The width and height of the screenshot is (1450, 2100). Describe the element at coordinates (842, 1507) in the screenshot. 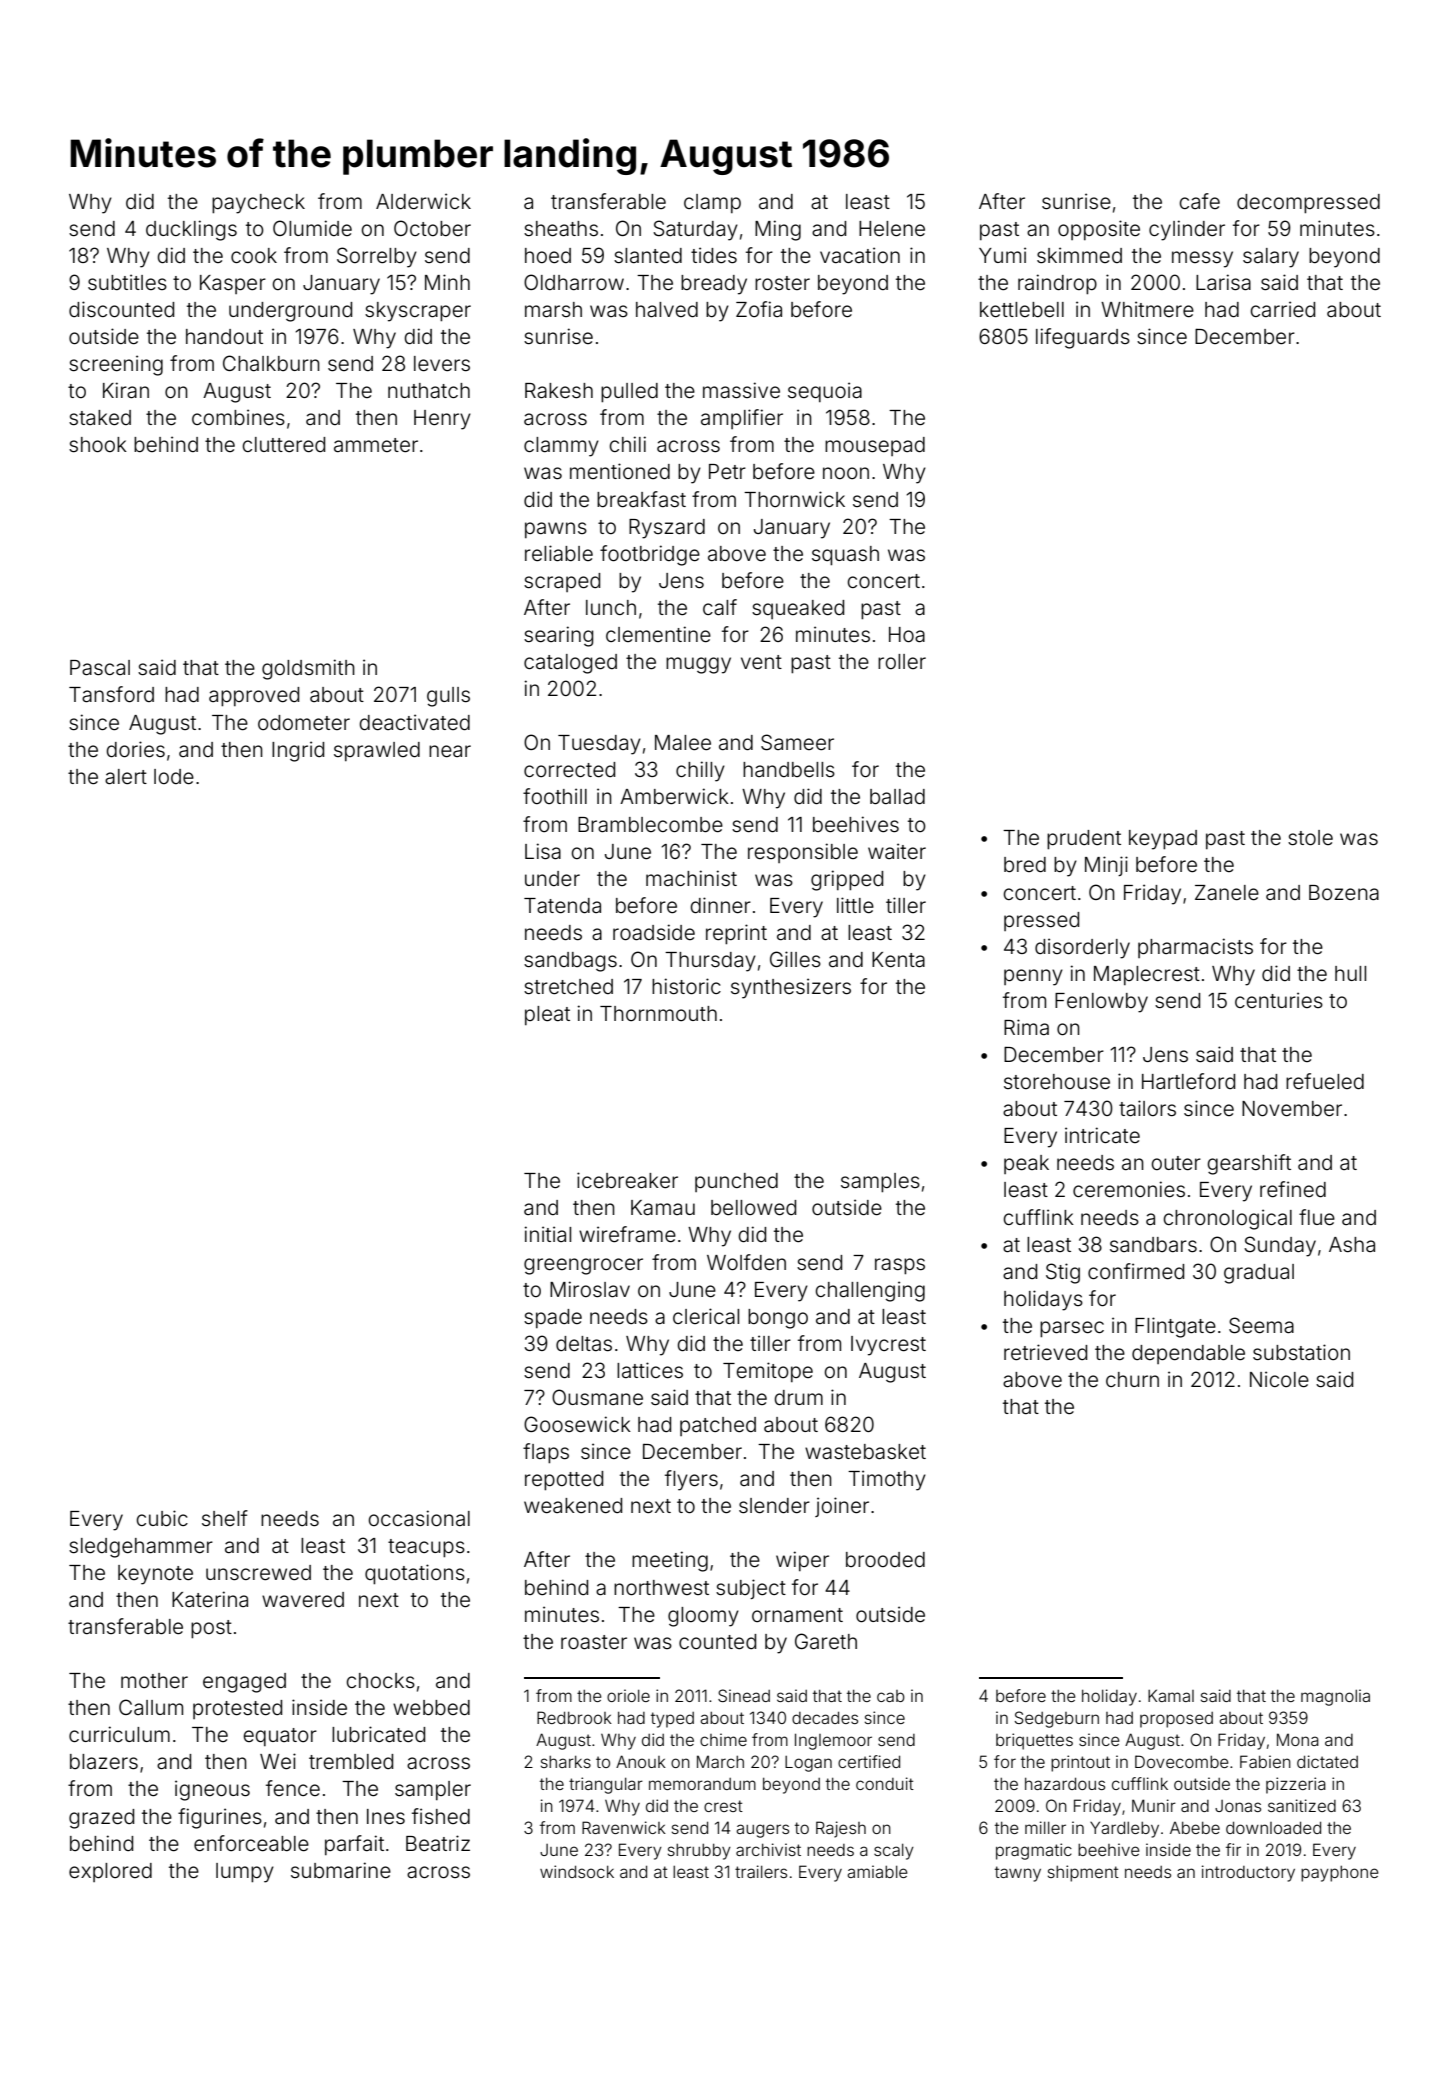

I see `joiner` at that location.
